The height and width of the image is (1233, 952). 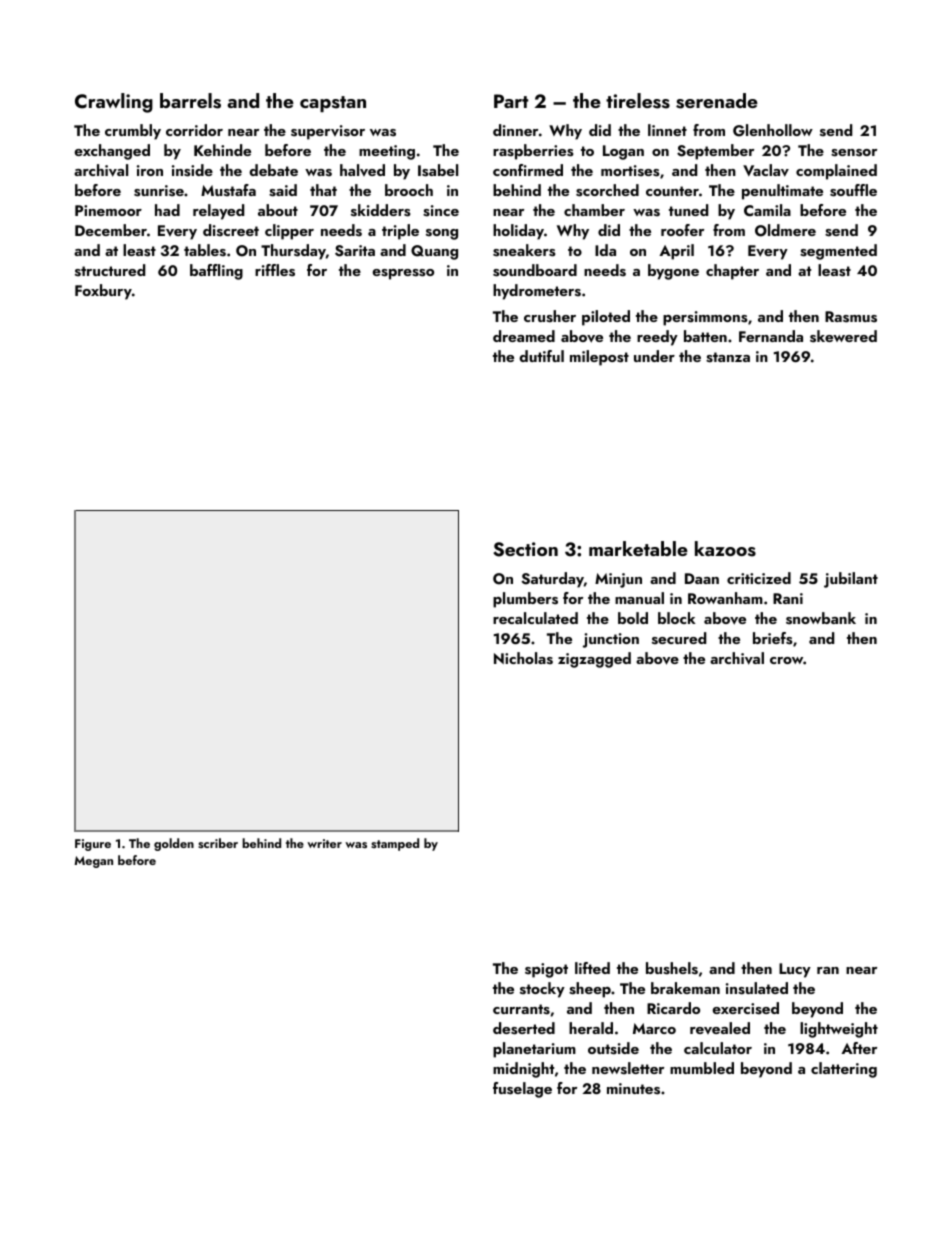 What do you see at coordinates (515, 130) in the image?
I see `dinner` at bounding box center [515, 130].
